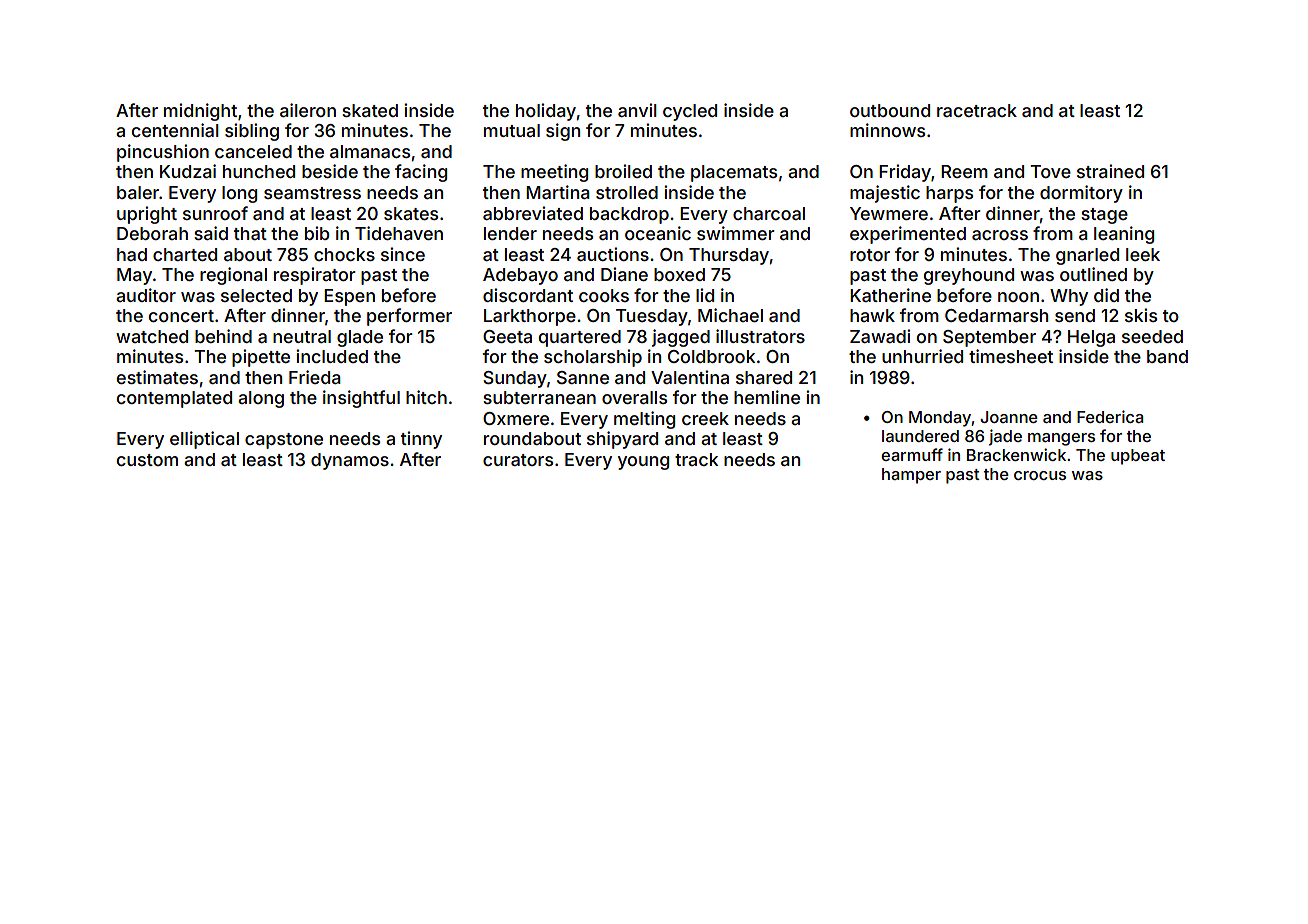 Image resolution: width=1308 pixels, height=924 pixels. What do you see at coordinates (284, 441) in the image?
I see `capstone` at bounding box center [284, 441].
